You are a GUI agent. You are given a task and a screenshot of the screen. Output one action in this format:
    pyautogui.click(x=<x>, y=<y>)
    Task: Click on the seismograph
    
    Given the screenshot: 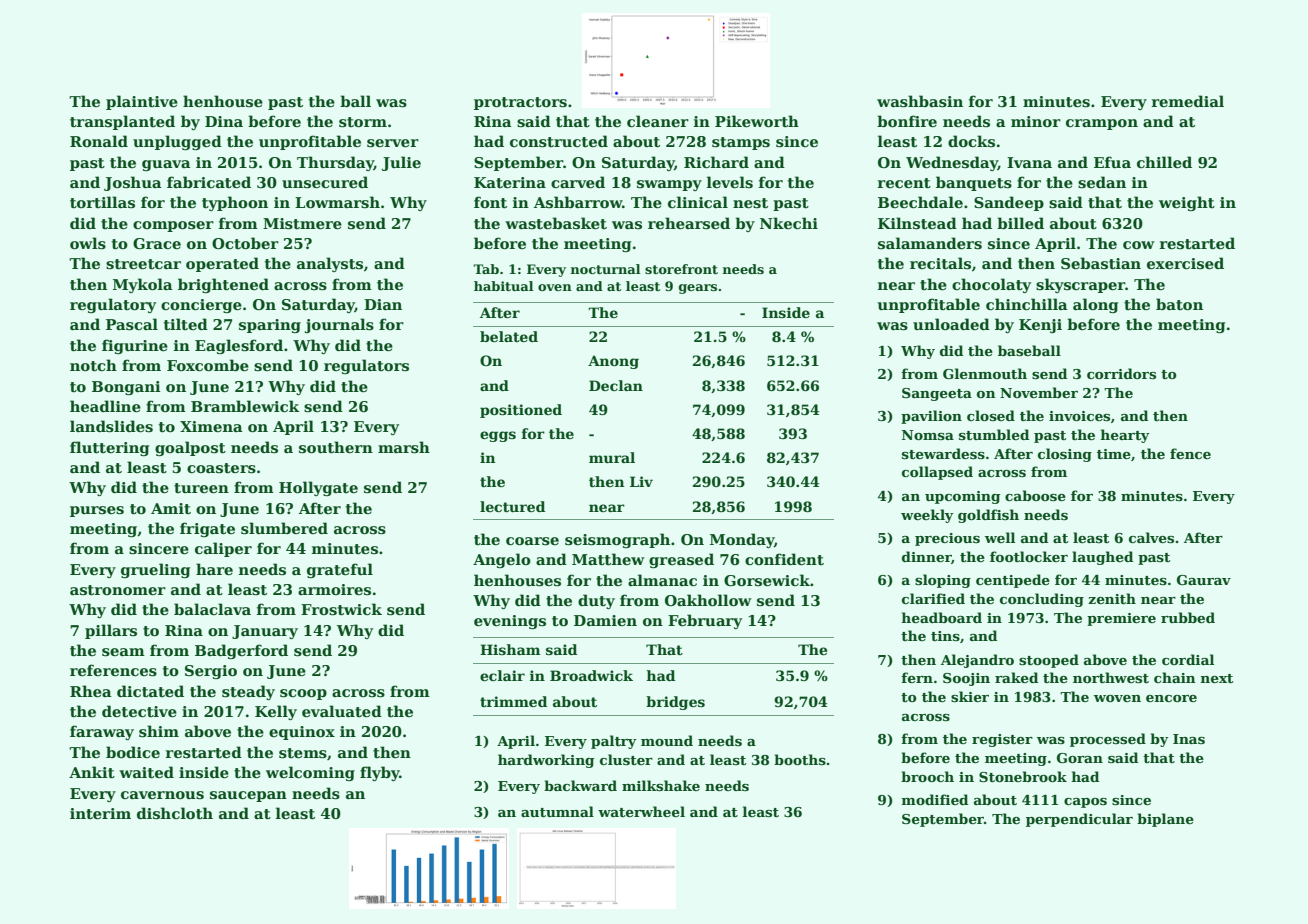 What is the action you would take?
    pyautogui.click(x=617, y=540)
